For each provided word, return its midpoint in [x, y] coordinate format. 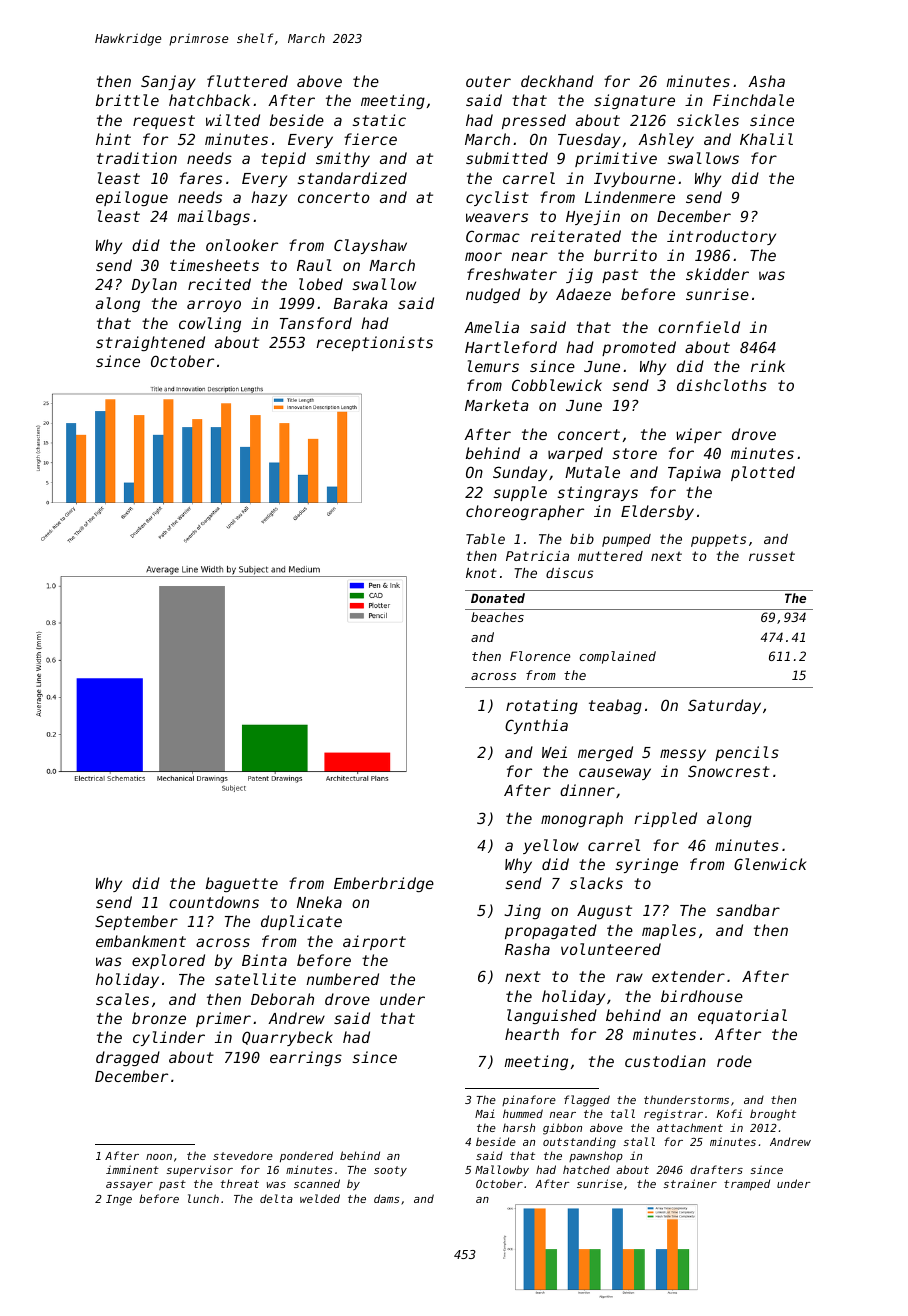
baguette [242, 884]
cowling [210, 324]
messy [683, 755]
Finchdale [753, 100]
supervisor [199, 1170]
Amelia [491, 327]
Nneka [319, 902]
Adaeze [583, 294]
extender [688, 976]
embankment [141, 941]
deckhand [557, 81]
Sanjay [168, 82]
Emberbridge [384, 884]
